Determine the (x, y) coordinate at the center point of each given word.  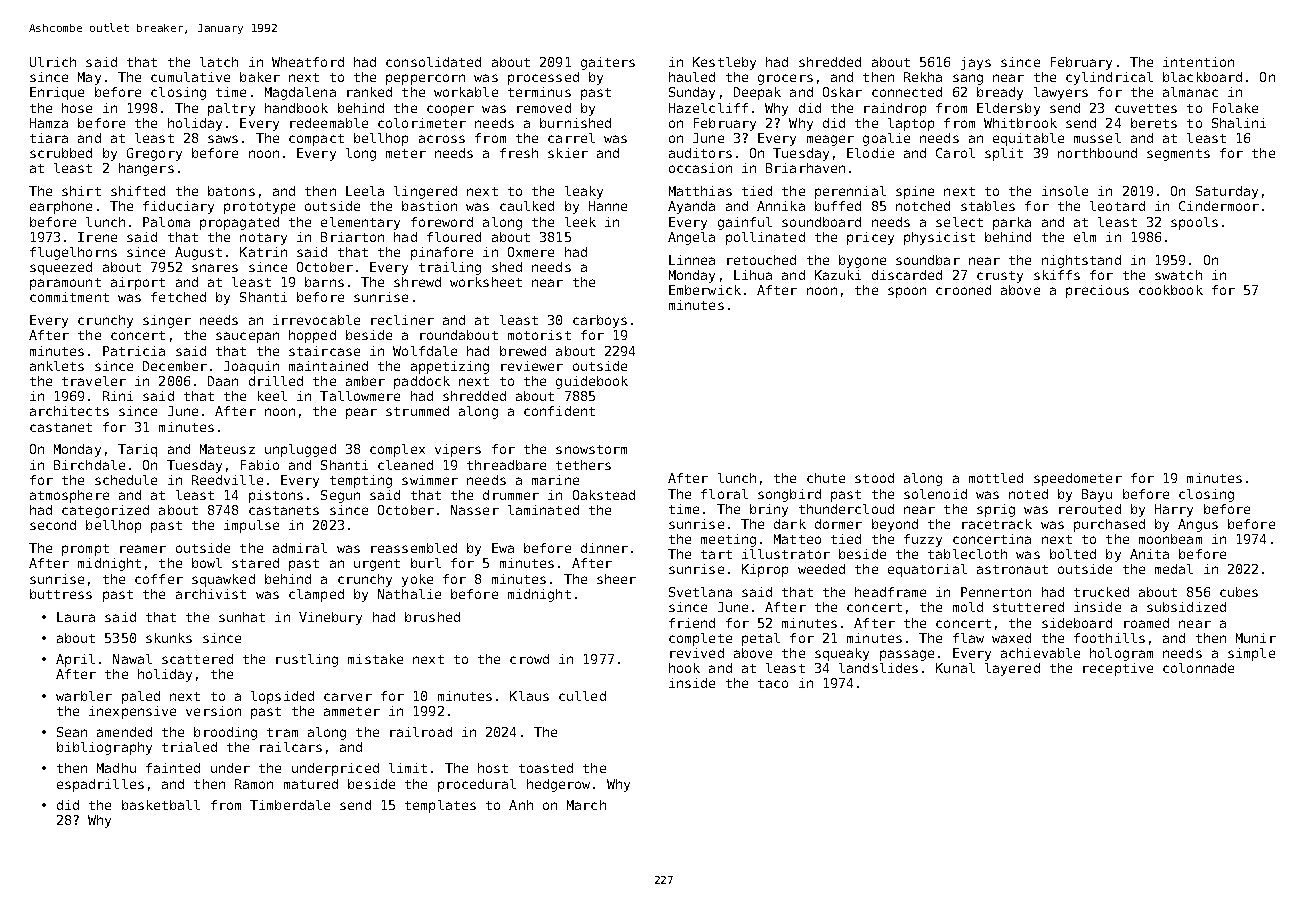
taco (773, 683)
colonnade (1198, 668)
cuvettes (1146, 108)
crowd (529, 659)
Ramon (254, 784)
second (53, 525)
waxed (1011, 638)
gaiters (608, 63)
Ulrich (53, 62)
